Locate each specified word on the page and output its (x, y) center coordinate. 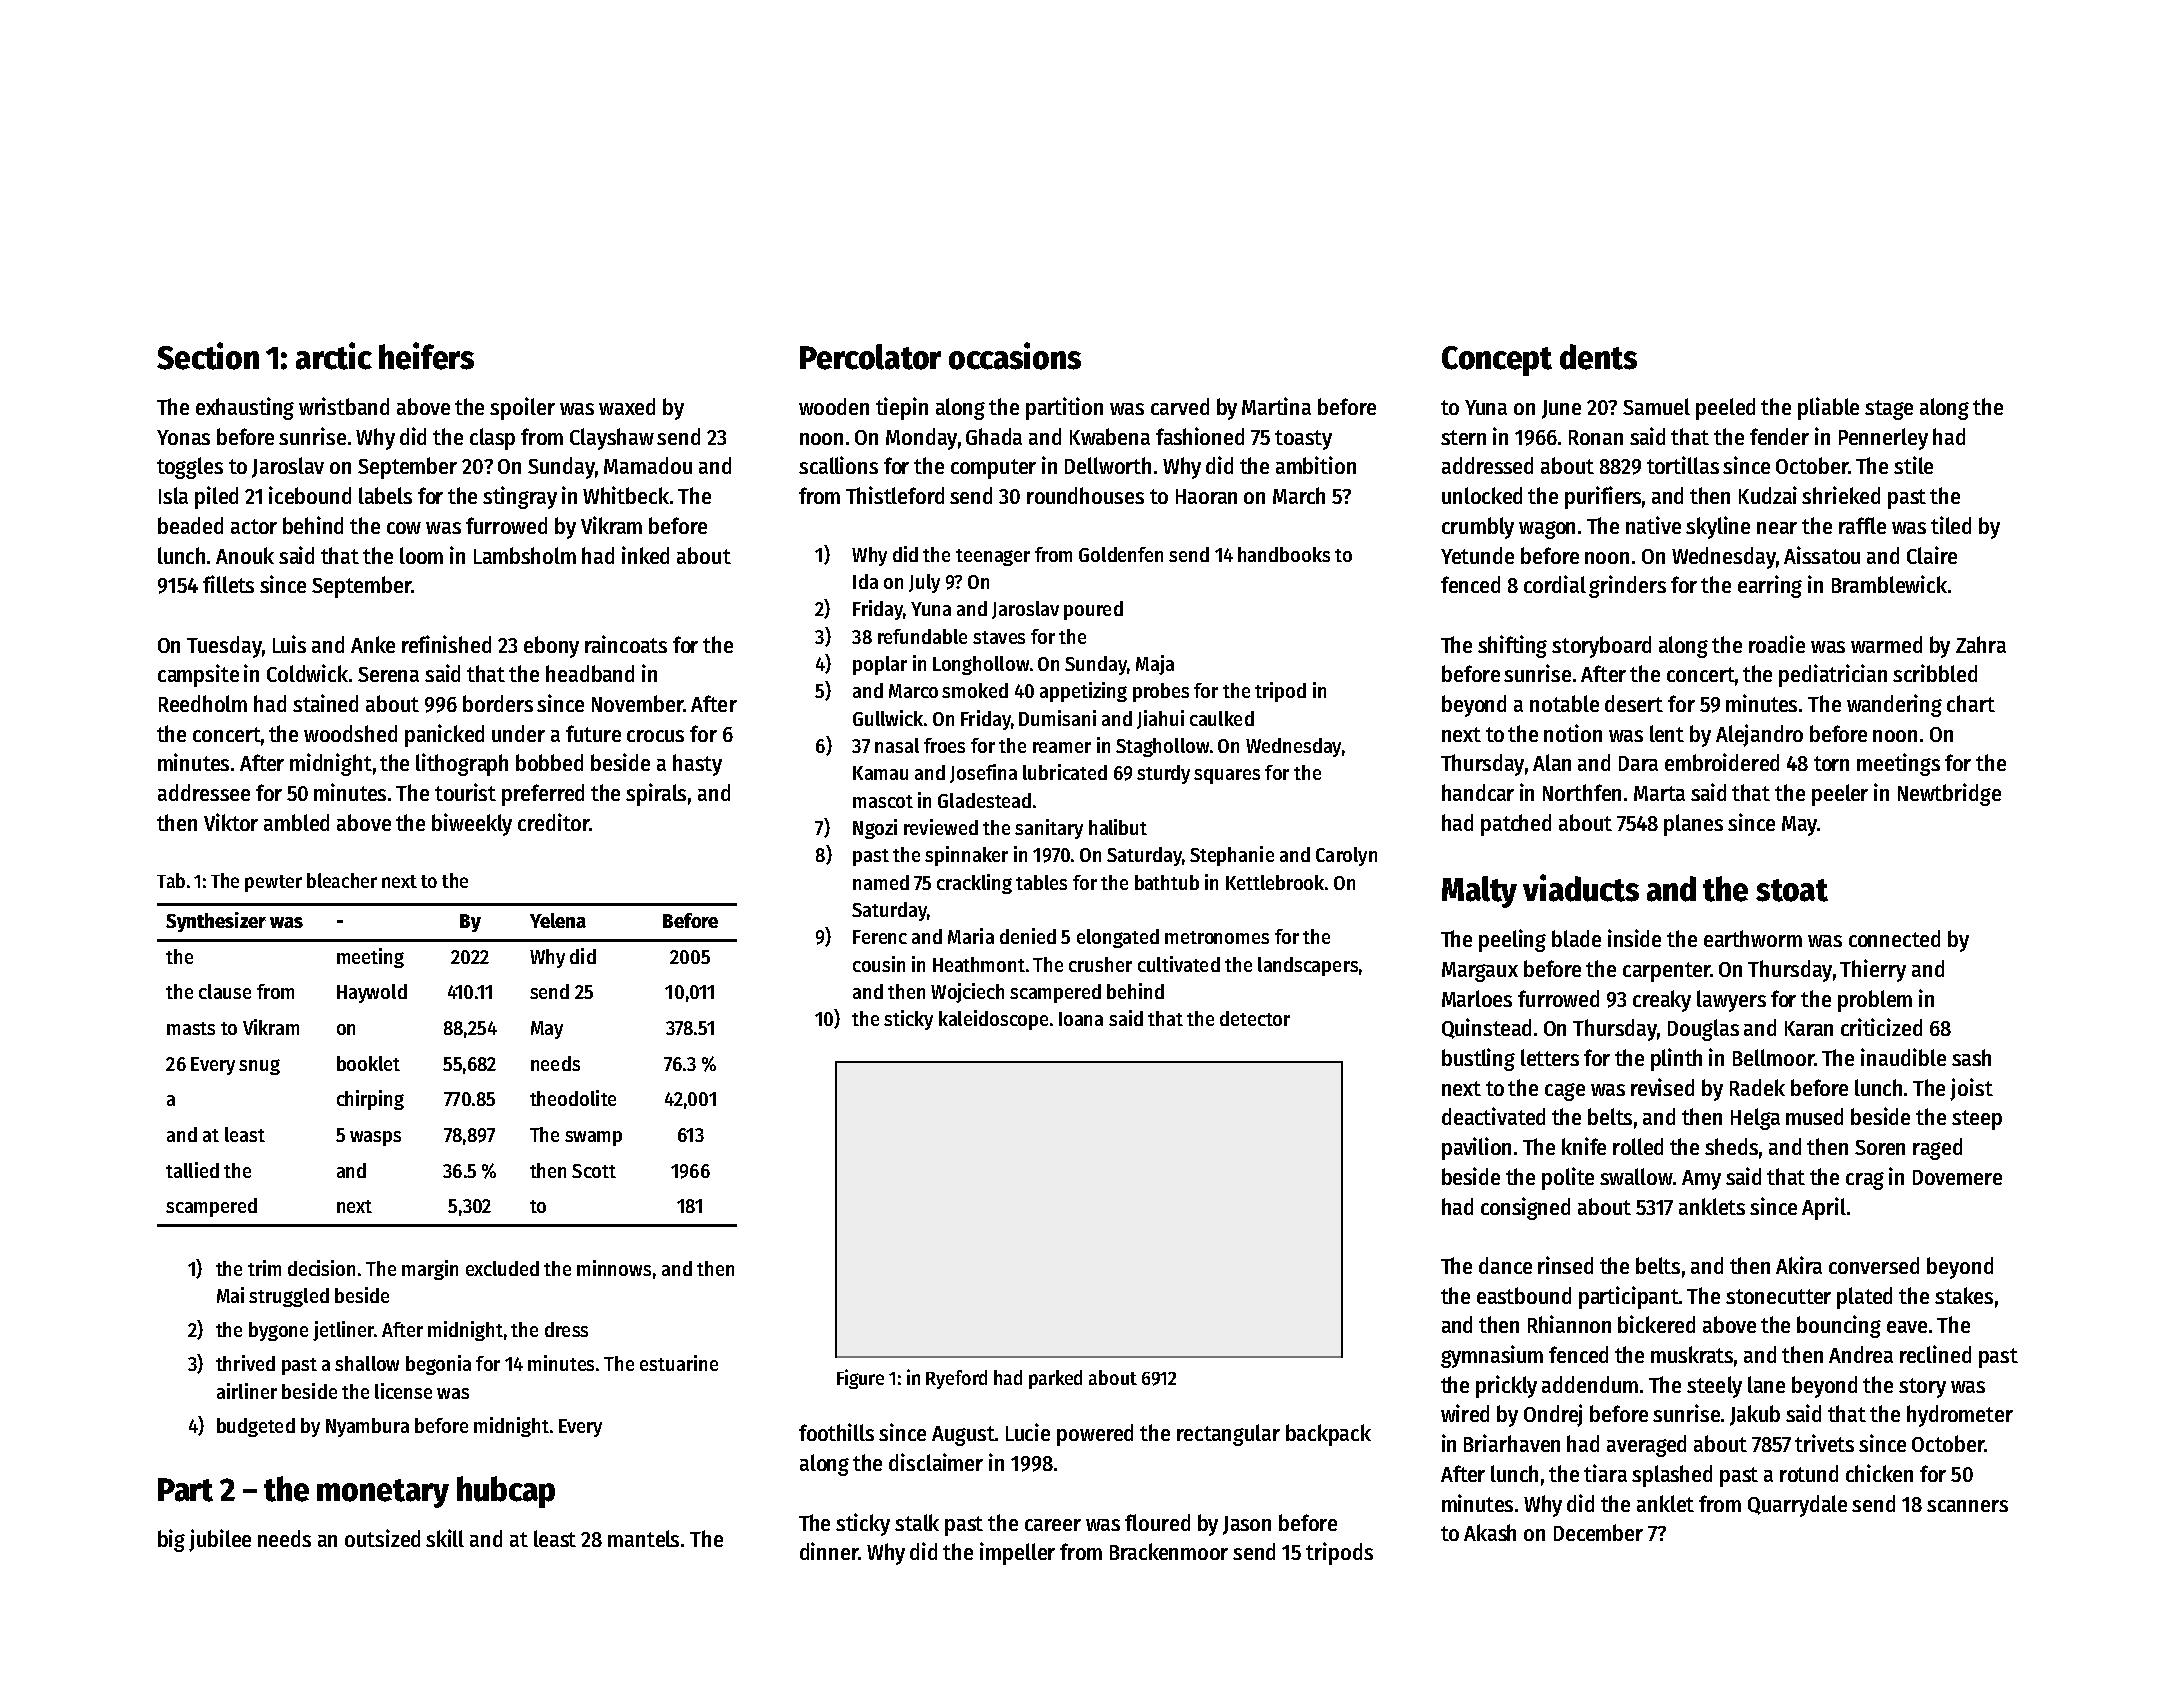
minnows (614, 1268)
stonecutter (1778, 1296)
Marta (1659, 793)
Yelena (558, 920)
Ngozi (875, 829)
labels (385, 495)
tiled (1951, 525)
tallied (192, 1170)
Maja (1155, 665)
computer (993, 469)
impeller (1017, 1553)
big (171, 1540)
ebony (551, 647)
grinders (1627, 586)
